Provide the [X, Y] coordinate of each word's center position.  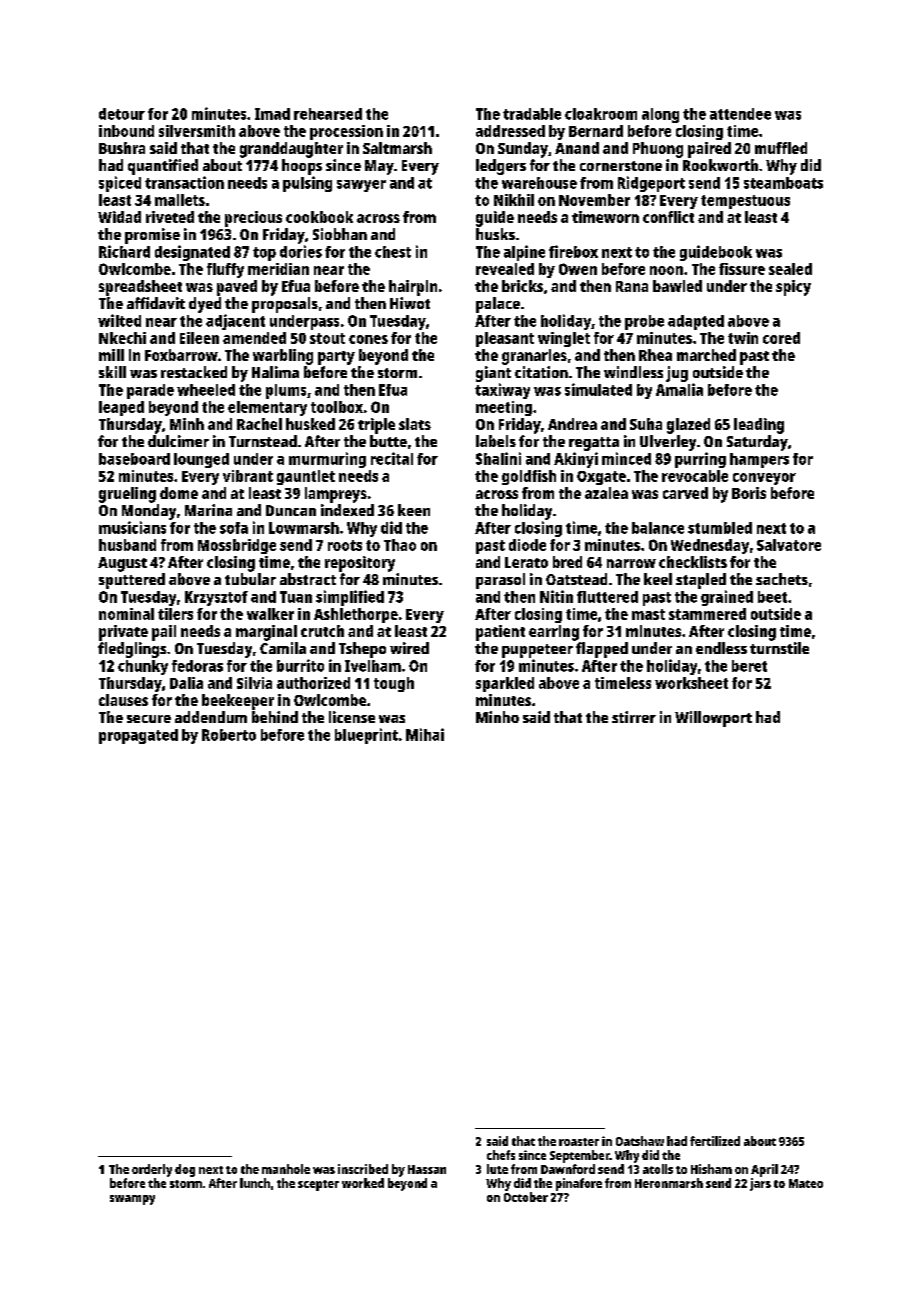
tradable [532, 114]
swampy [132, 1200]
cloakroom [601, 114]
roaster [579, 1142]
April [764, 1170]
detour [122, 114]
